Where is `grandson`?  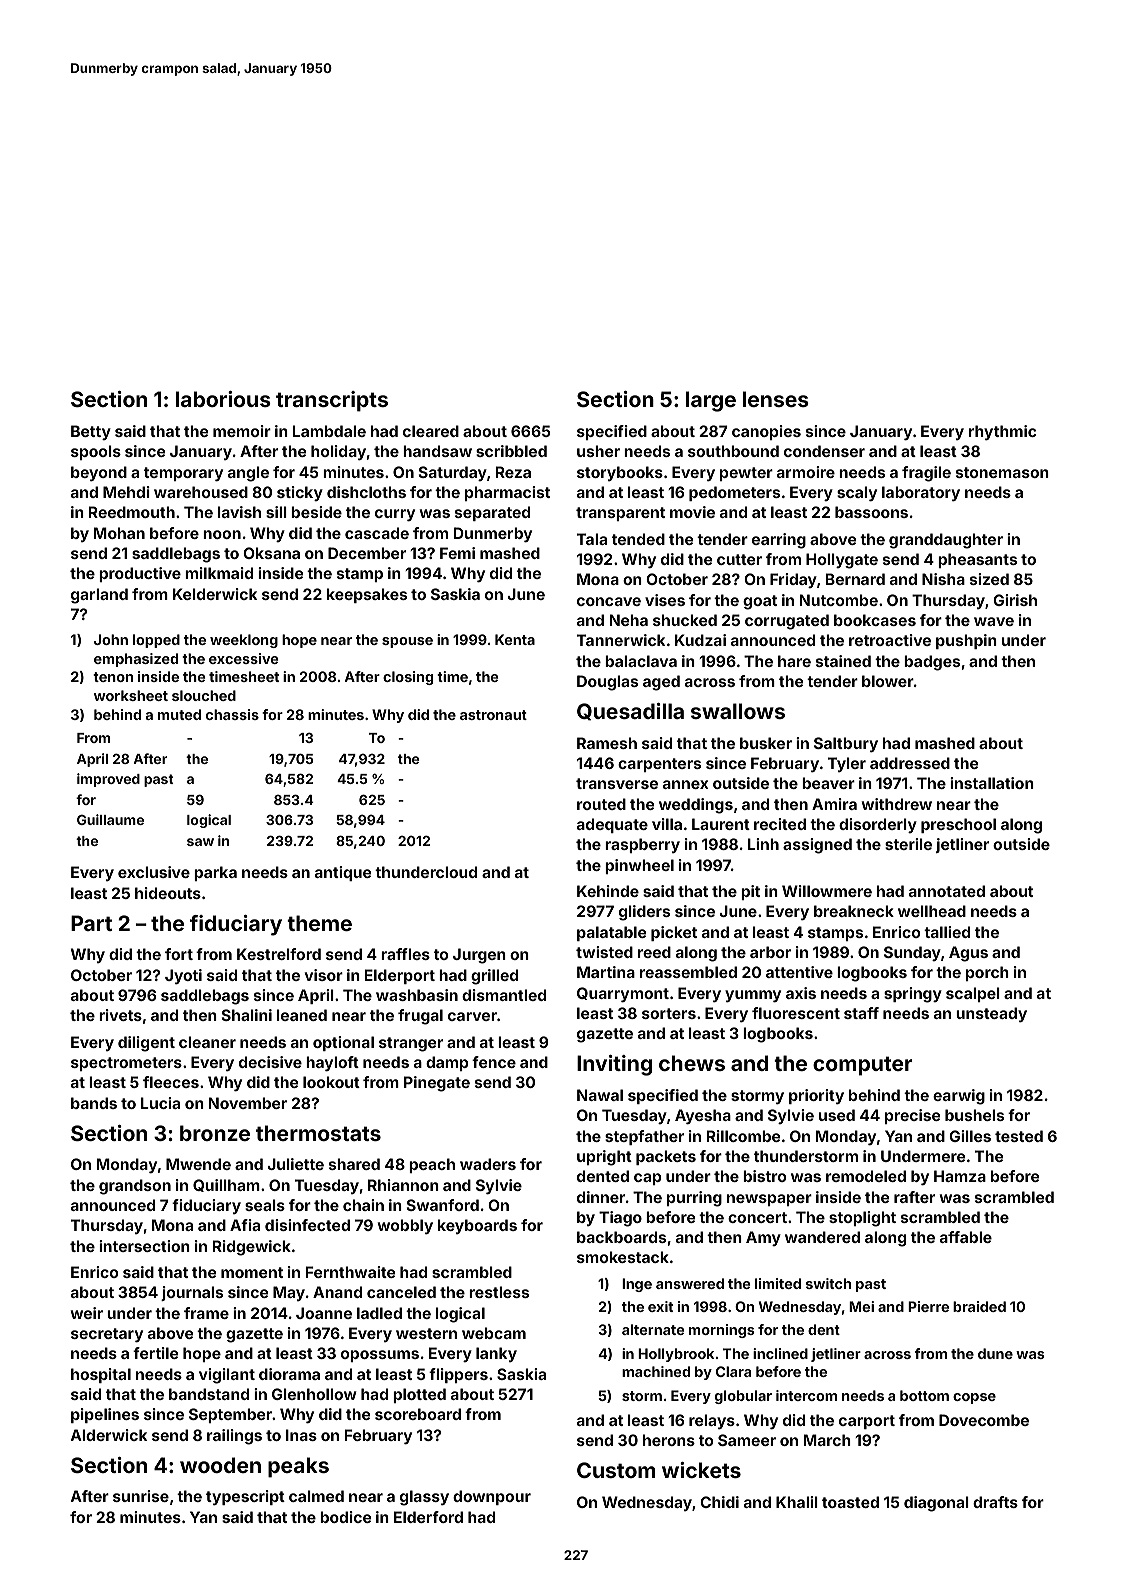 grandson is located at coordinates (135, 1187).
